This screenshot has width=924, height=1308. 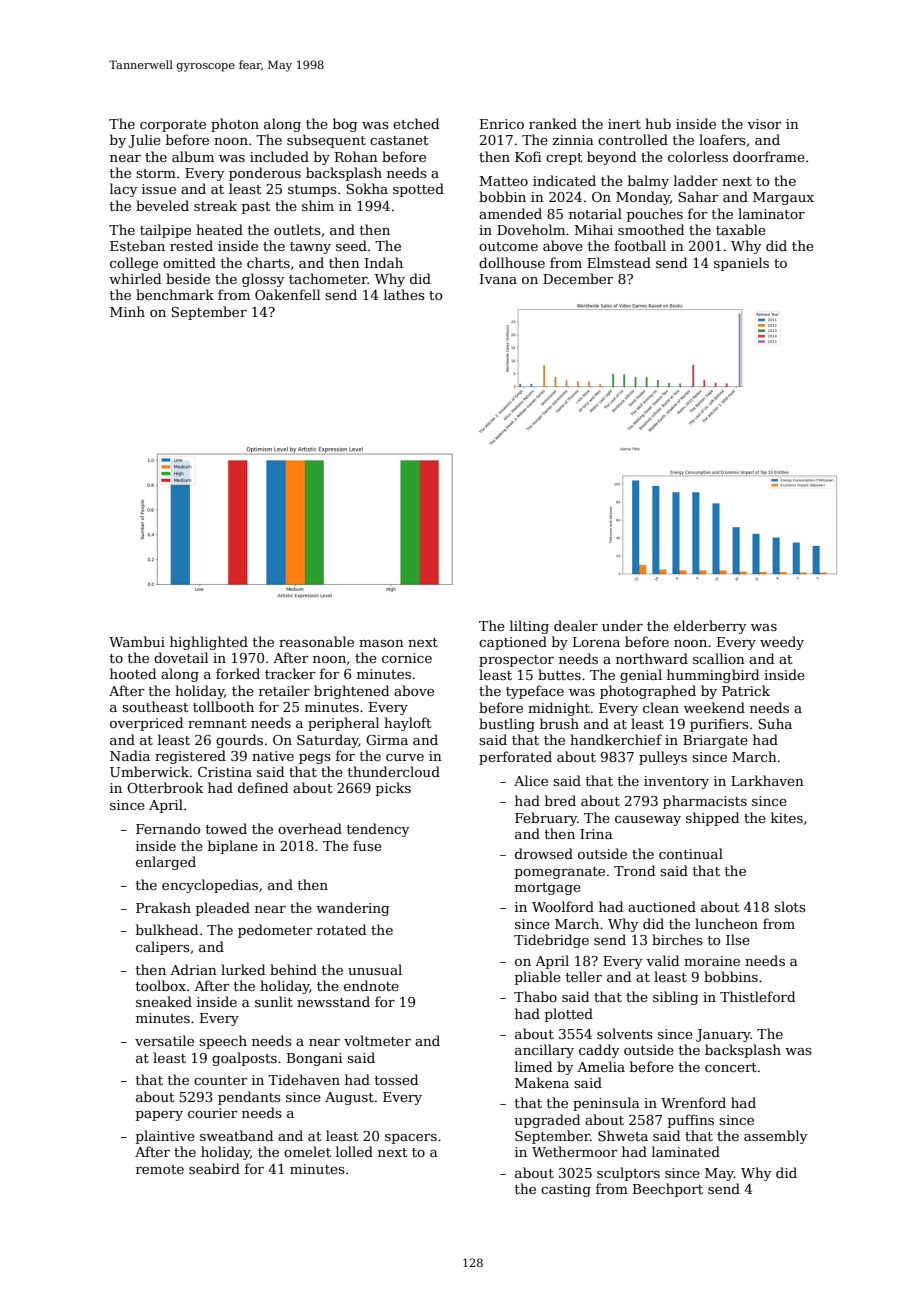 What do you see at coordinates (764, 124) in the screenshot?
I see `visor` at bounding box center [764, 124].
